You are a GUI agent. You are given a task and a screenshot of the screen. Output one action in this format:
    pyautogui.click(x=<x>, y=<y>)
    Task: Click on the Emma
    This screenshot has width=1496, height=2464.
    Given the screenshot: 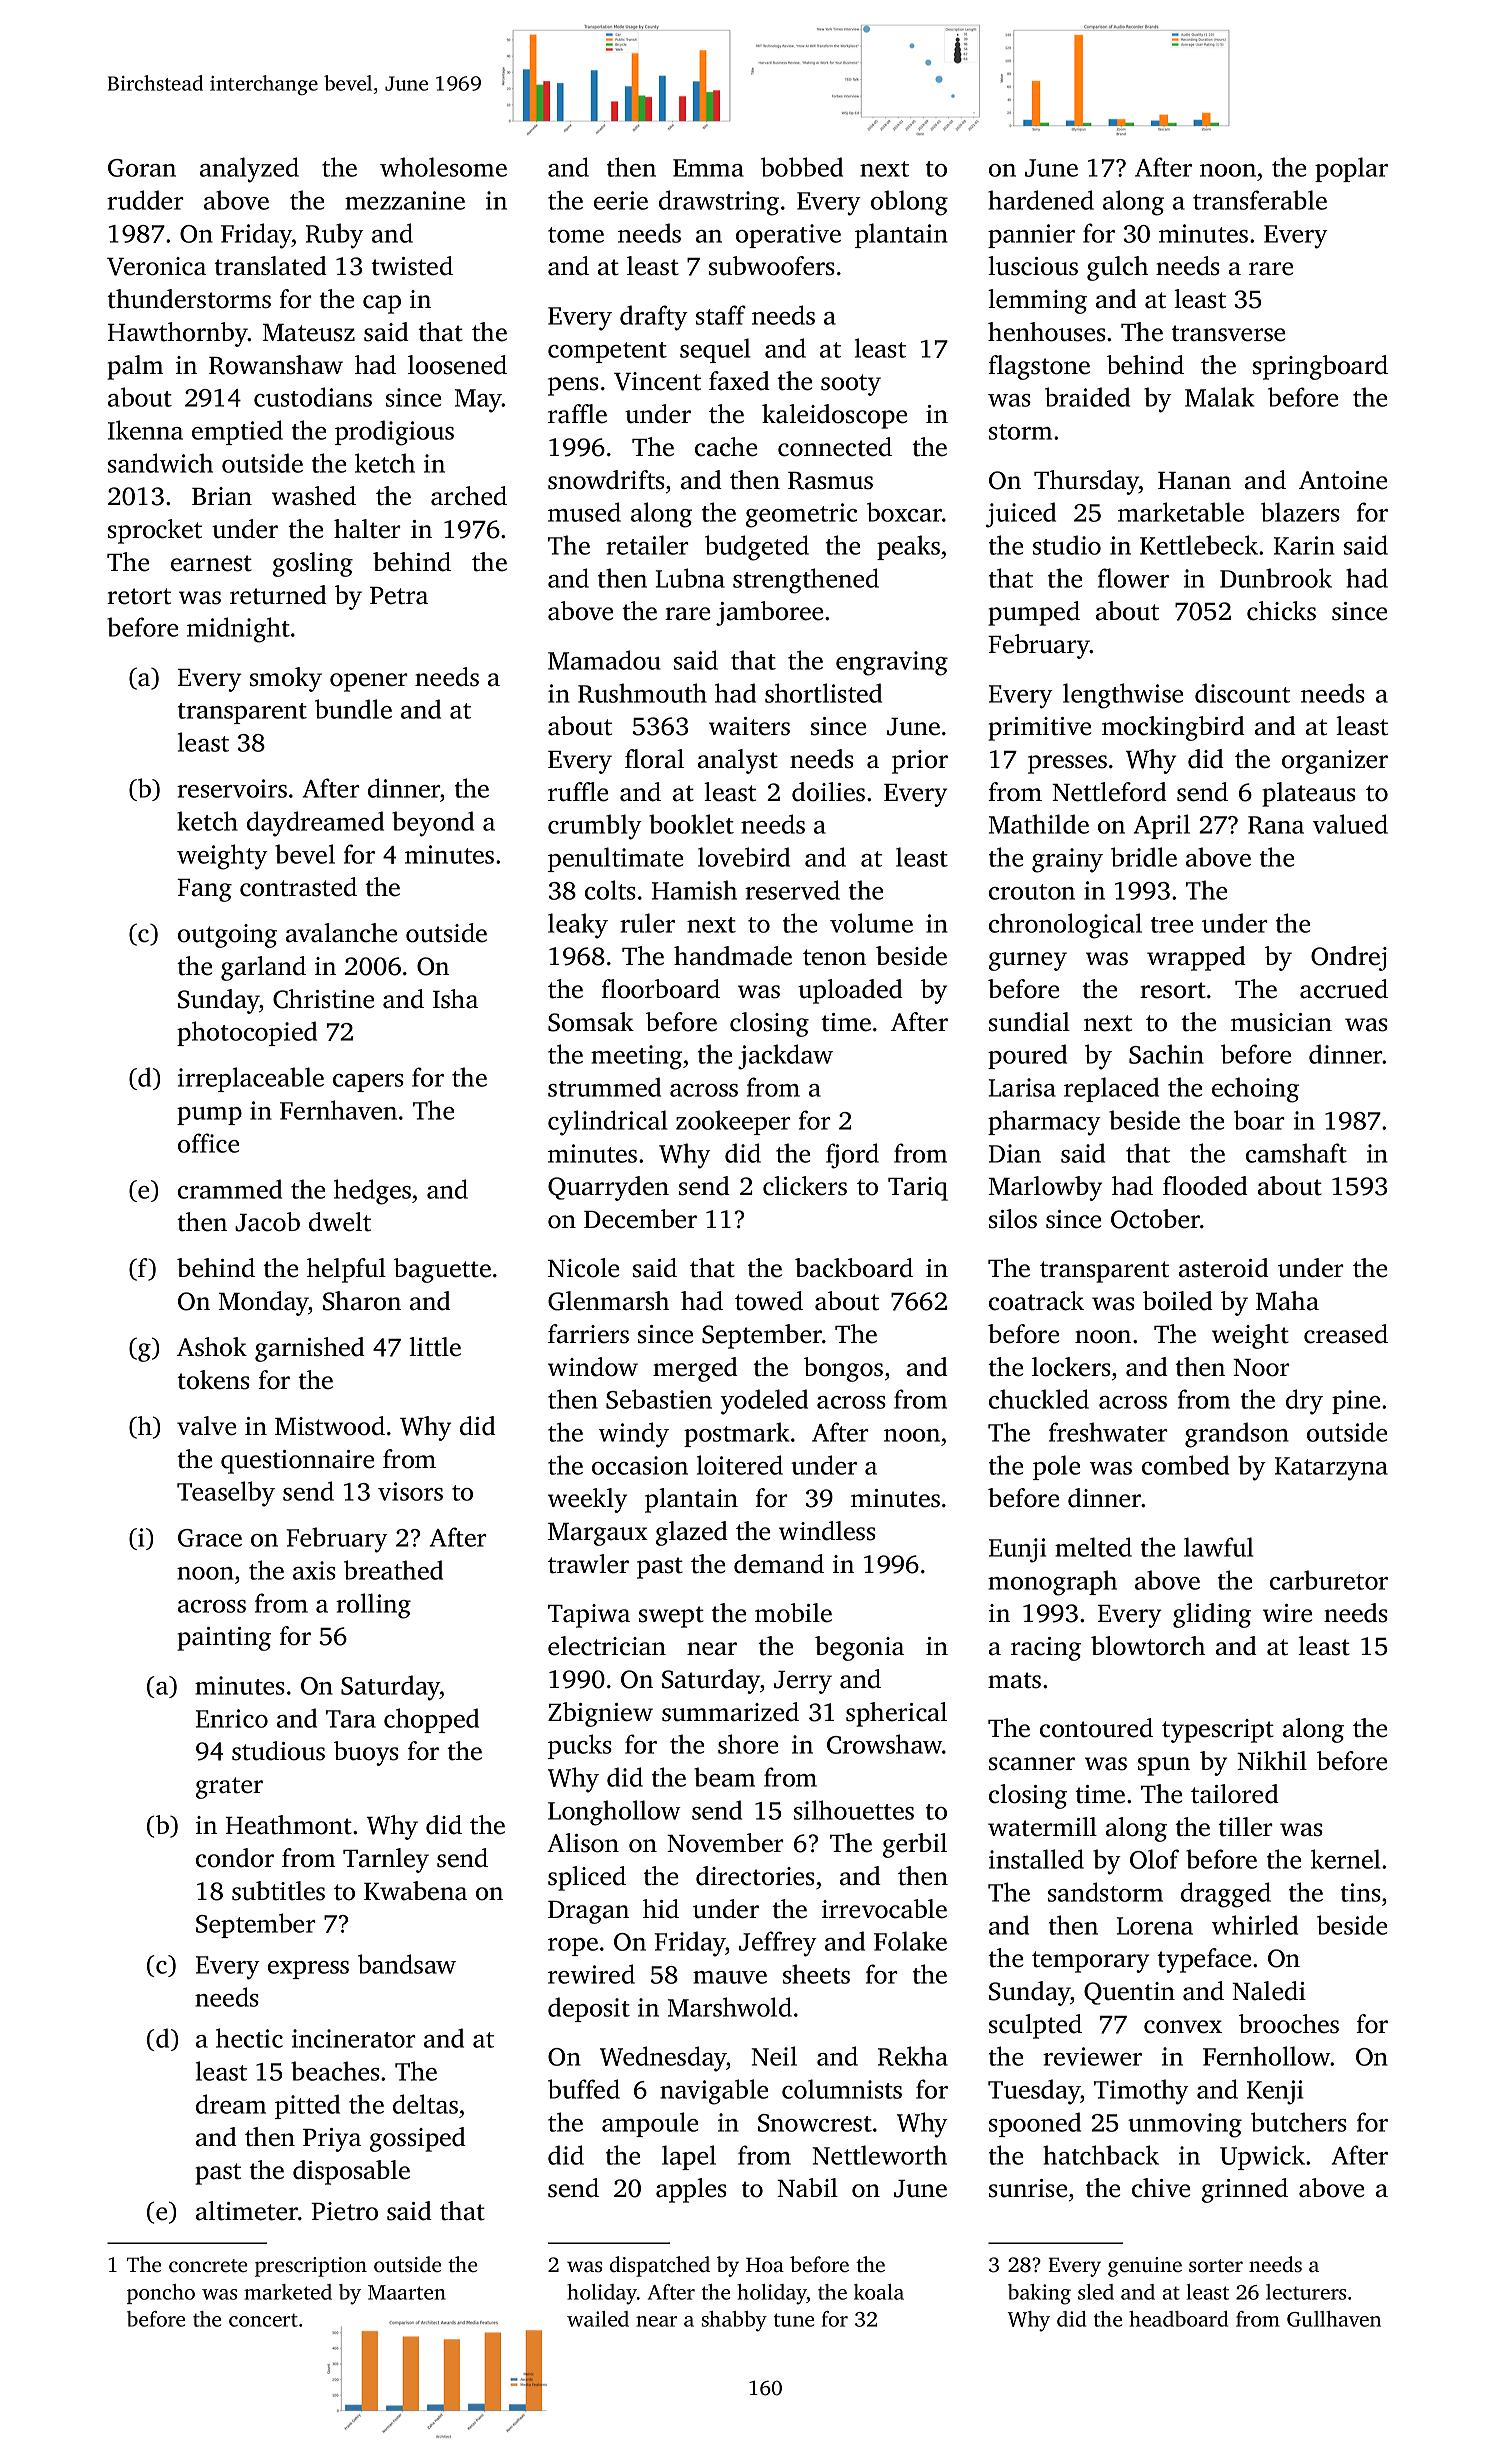 What is the action you would take?
    pyautogui.click(x=708, y=168)
